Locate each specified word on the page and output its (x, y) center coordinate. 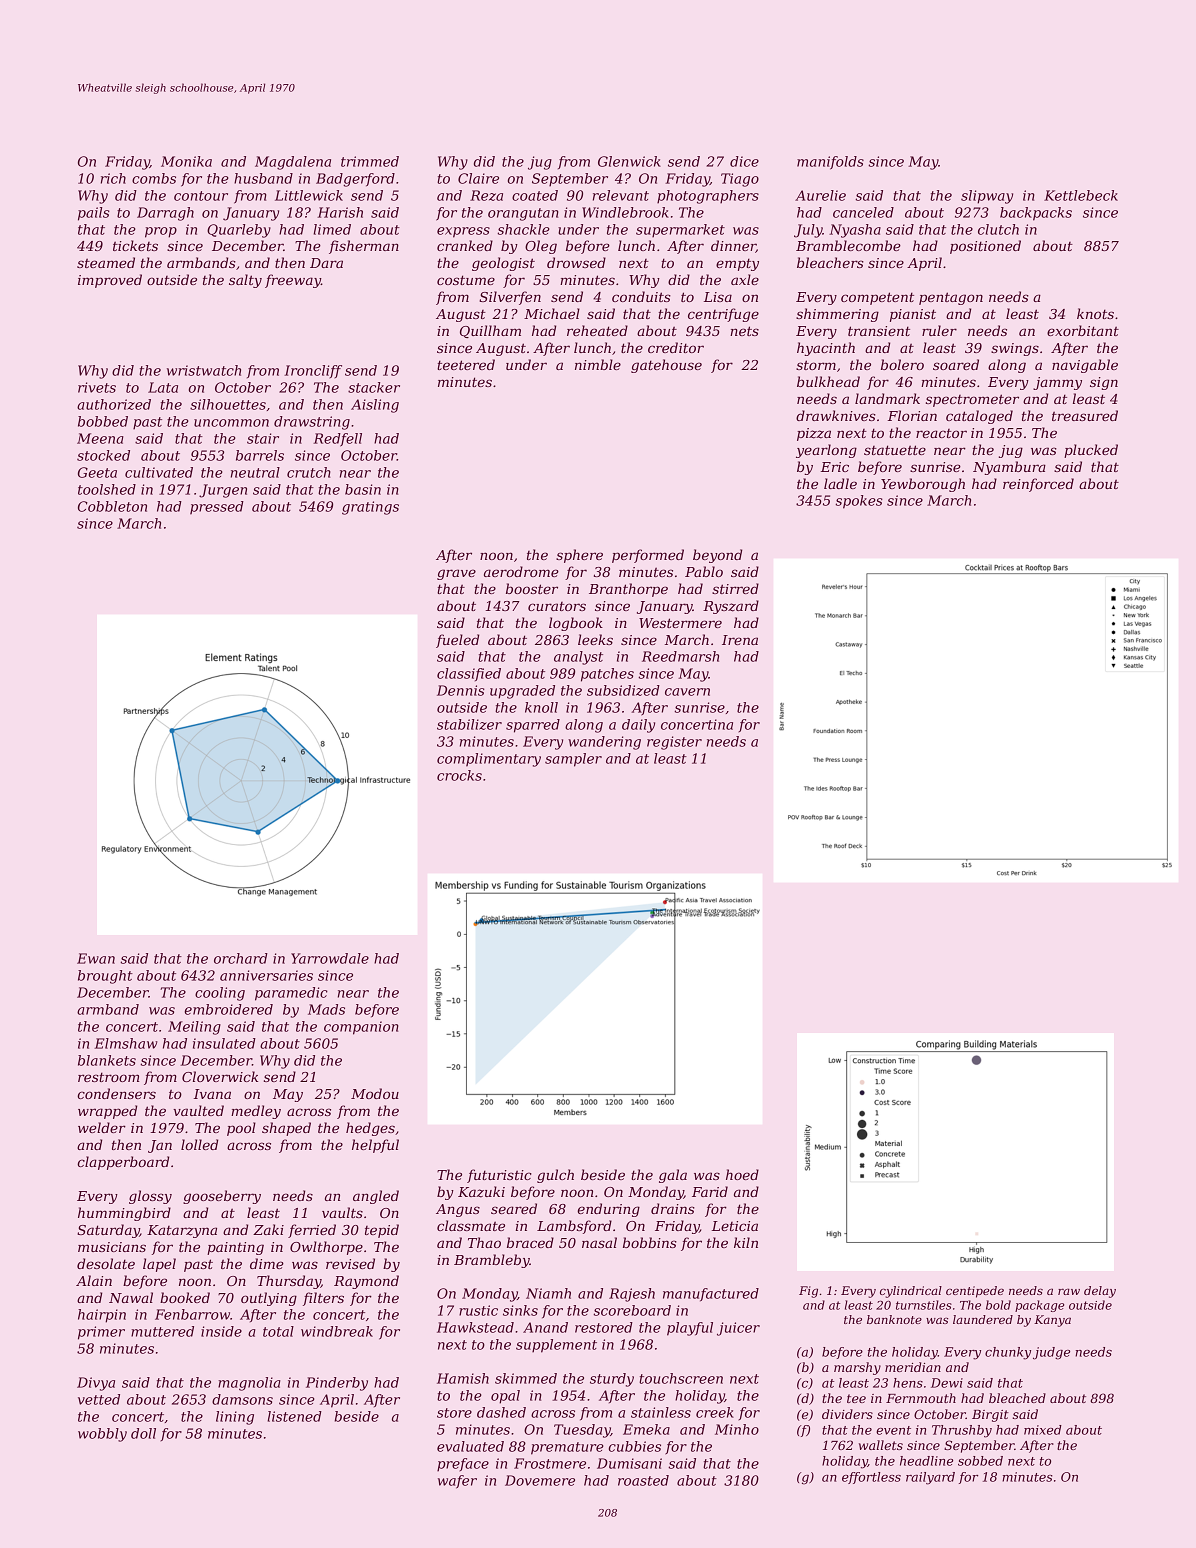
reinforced (1038, 485)
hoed (742, 1174)
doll (143, 1433)
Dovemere (540, 1480)
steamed (106, 262)
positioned (985, 247)
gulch (555, 1176)
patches (607, 675)
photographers (708, 197)
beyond (717, 556)
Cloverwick (220, 1076)
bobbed (103, 421)
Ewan (96, 958)
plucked (1091, 451)
